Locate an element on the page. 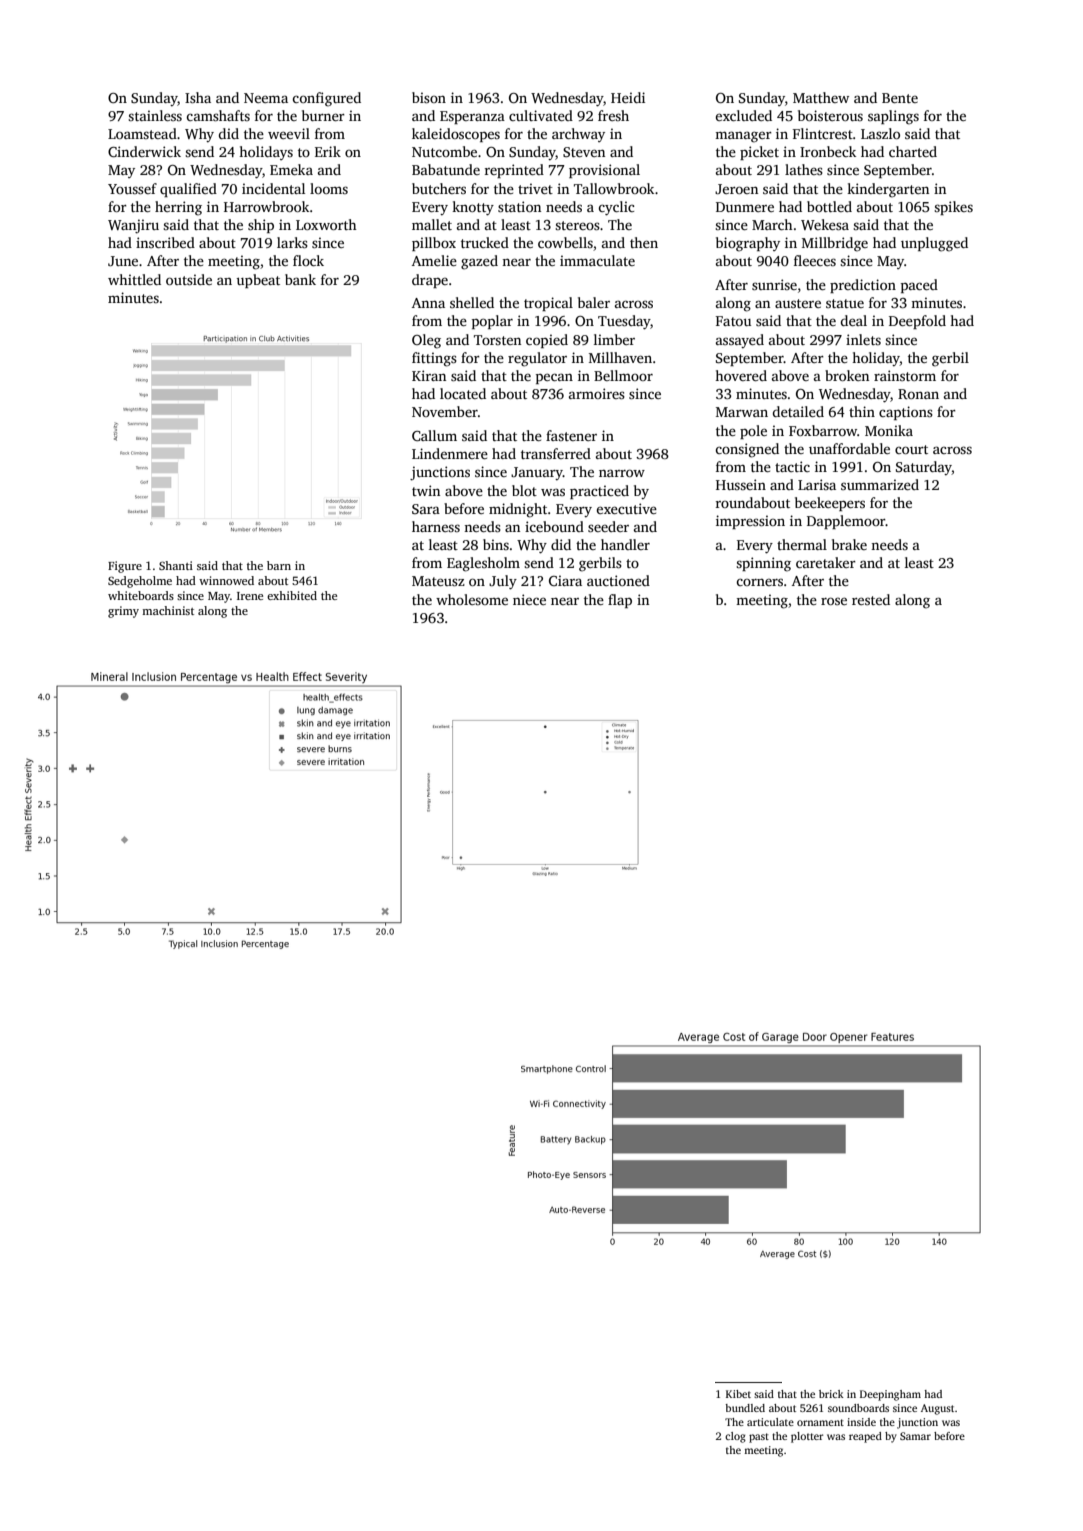  clog is located at coordinates (735, 1437).
